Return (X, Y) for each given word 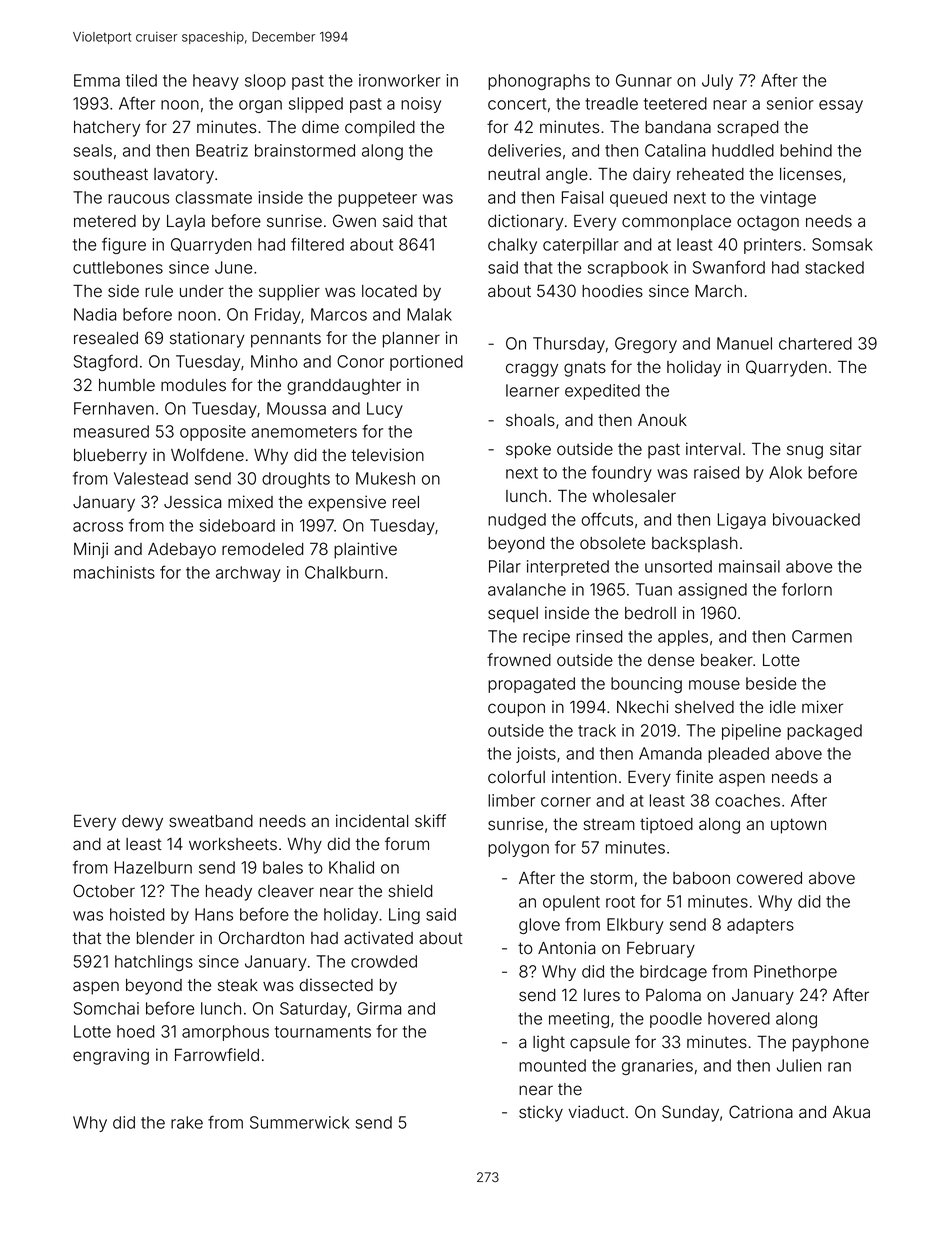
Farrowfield (217, 1055)
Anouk (662, 420)
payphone (831, 1044)
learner (532, 390)
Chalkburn (344, 572)
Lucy (385, 410)
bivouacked (816, 519)
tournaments (323, 1032)
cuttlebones (118, 267)
